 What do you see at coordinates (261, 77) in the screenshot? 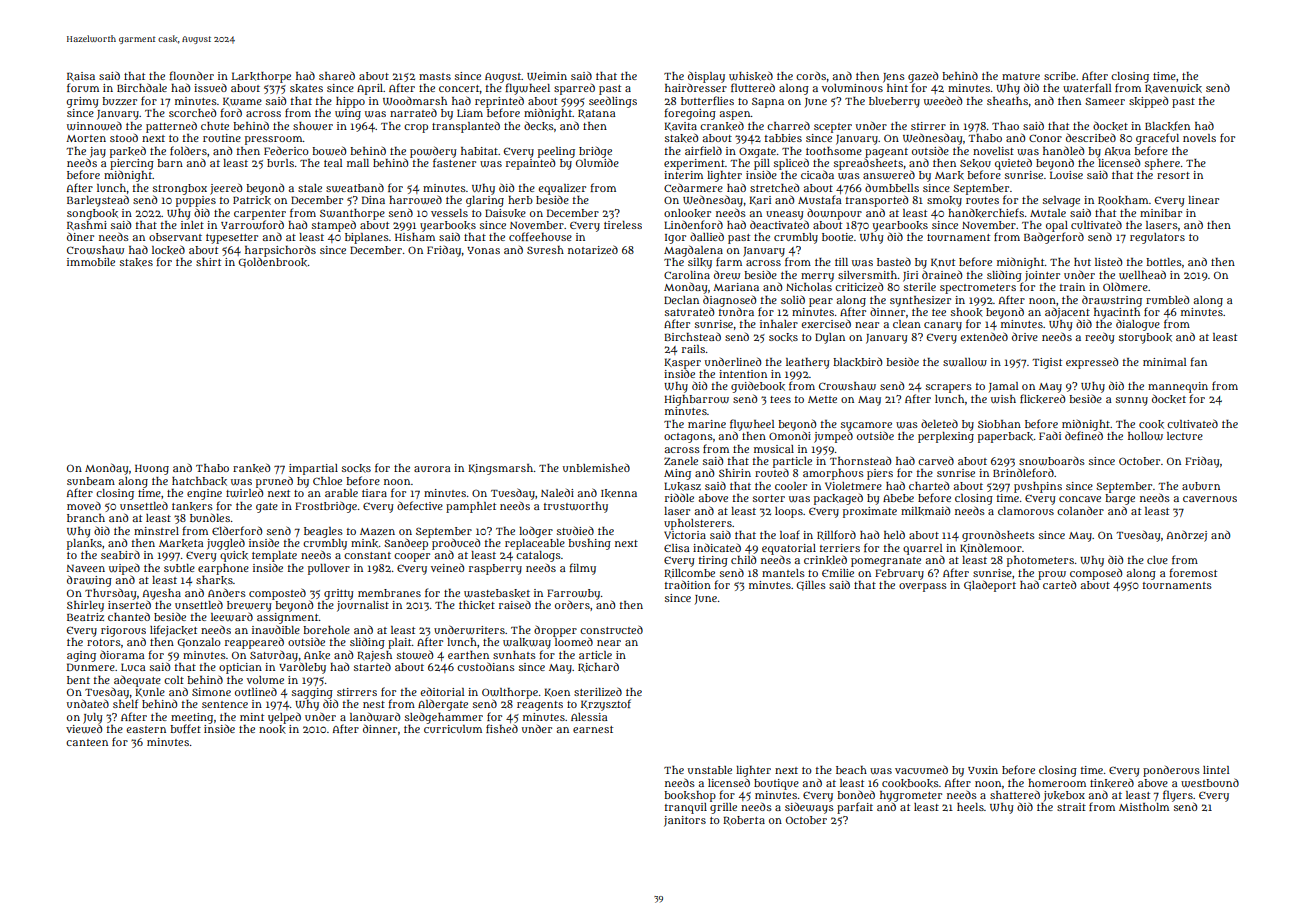
I see `Larkthorpe` at bounding box center [261, 77].
